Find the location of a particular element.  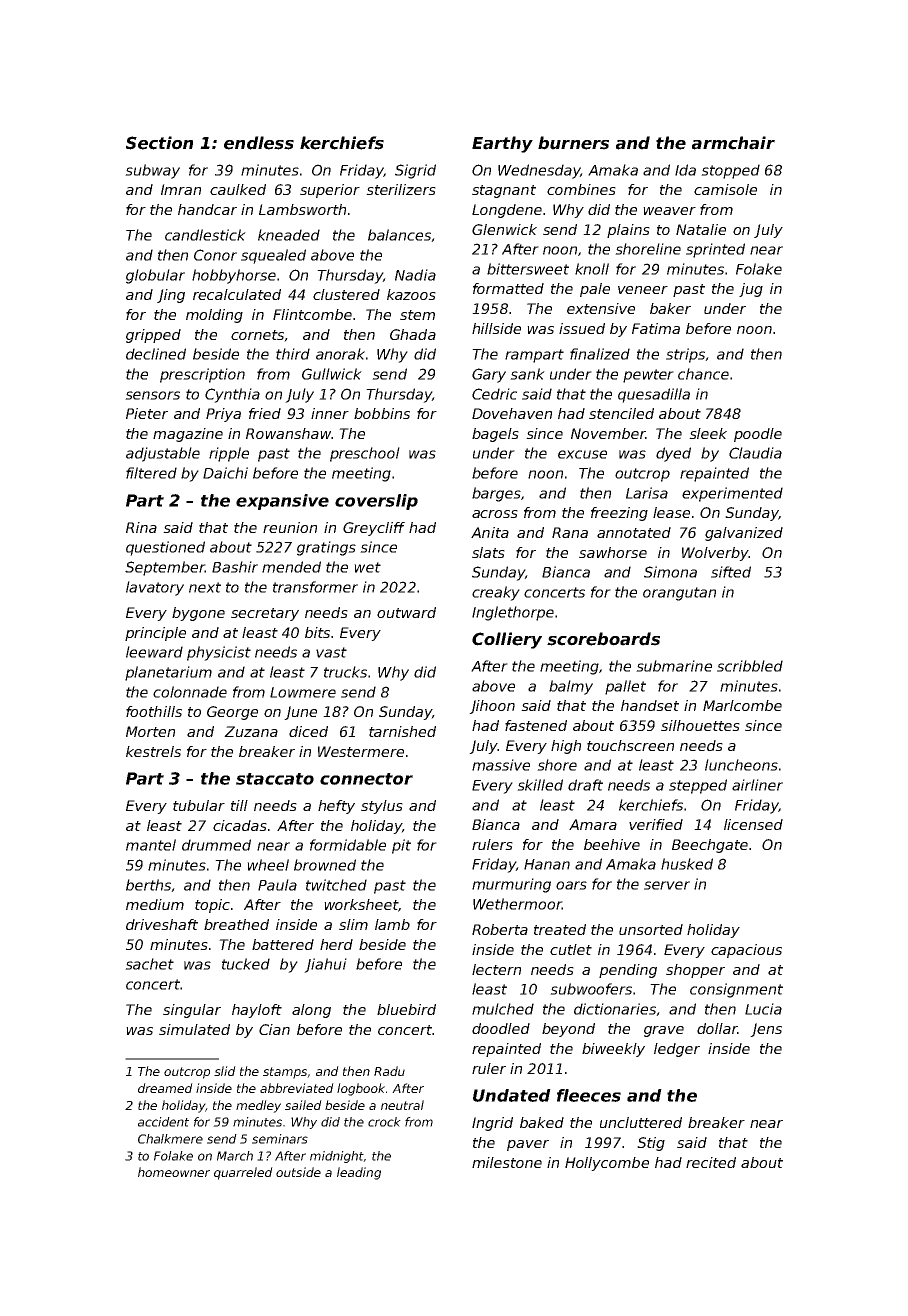

jug is located at coordinates (751, 290).
